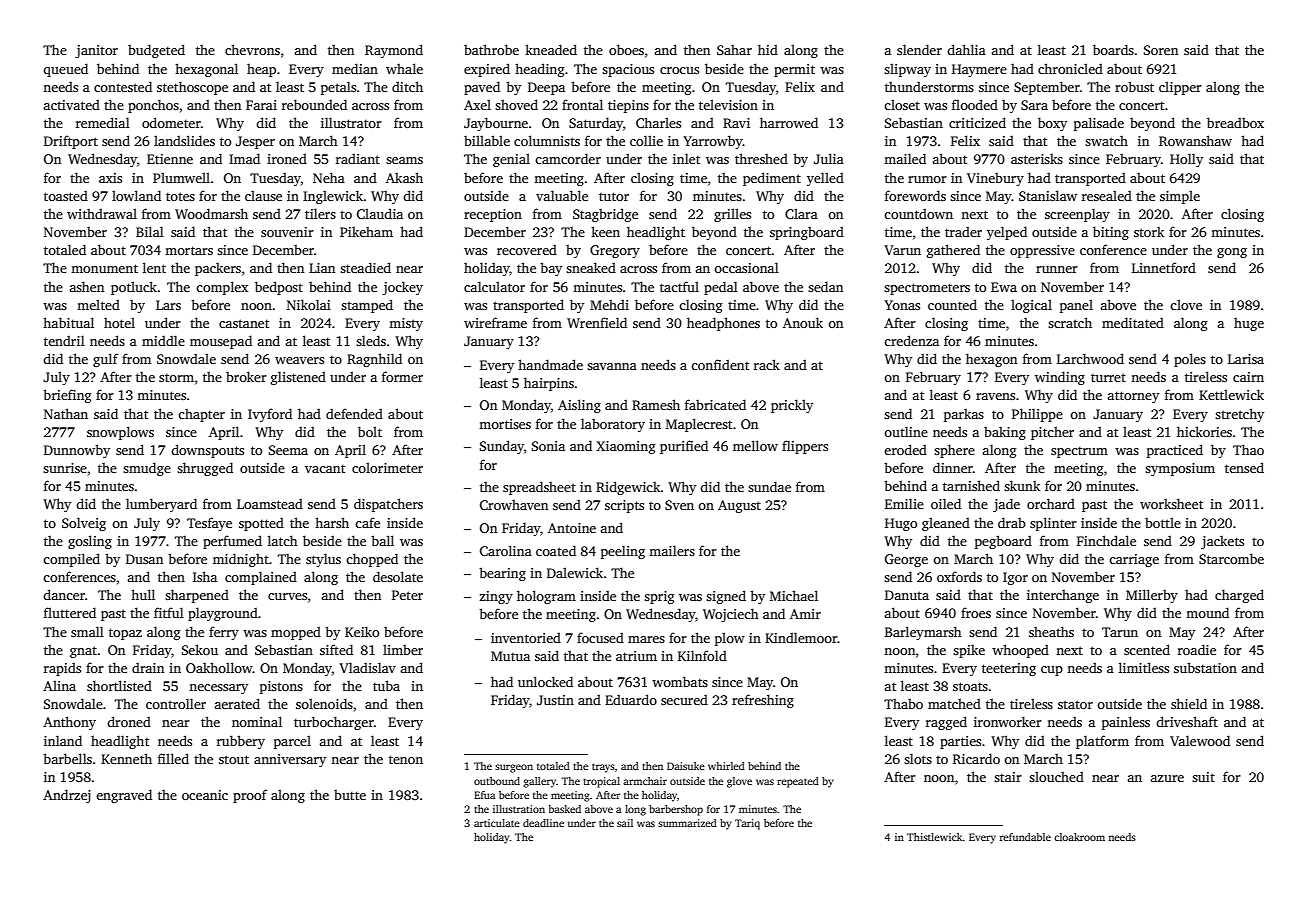  Describe the element at coordinates (1113, 49) in the screenshot. I see `boards` at that location.
